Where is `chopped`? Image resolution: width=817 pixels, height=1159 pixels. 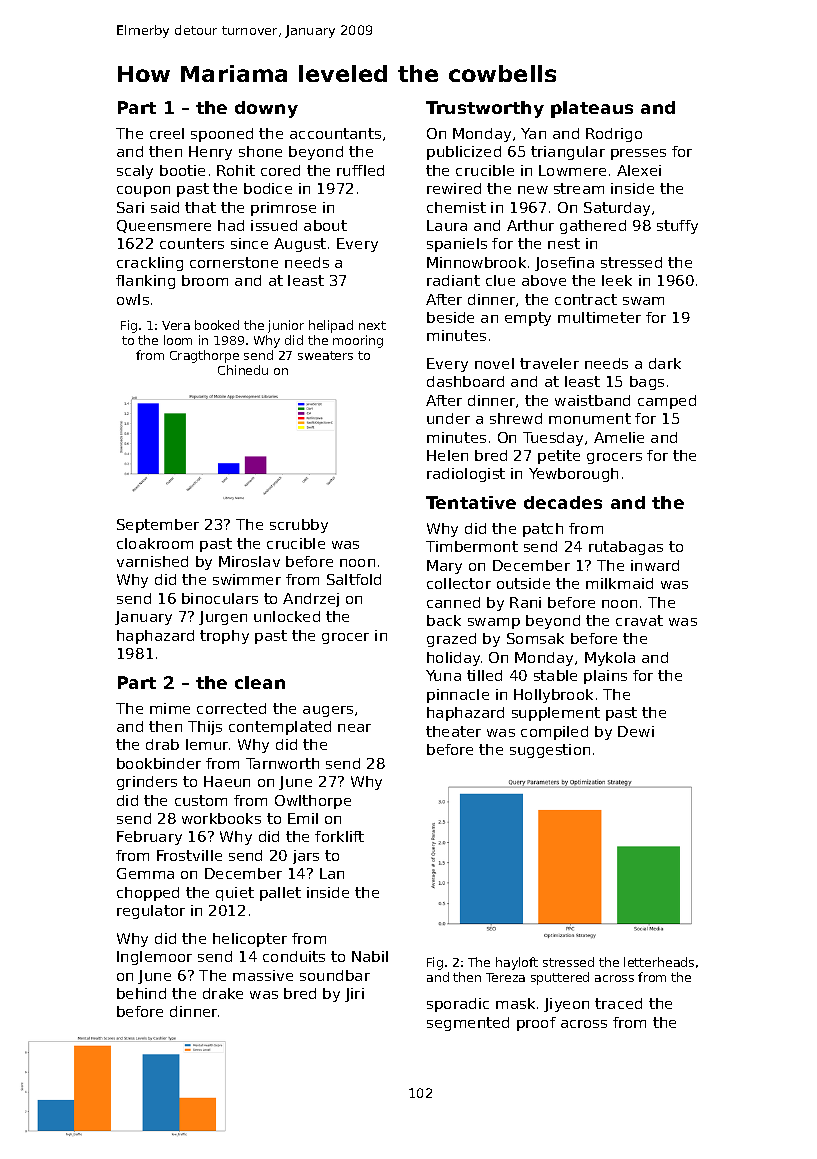 chopped is located at coordinates (148, 894).
